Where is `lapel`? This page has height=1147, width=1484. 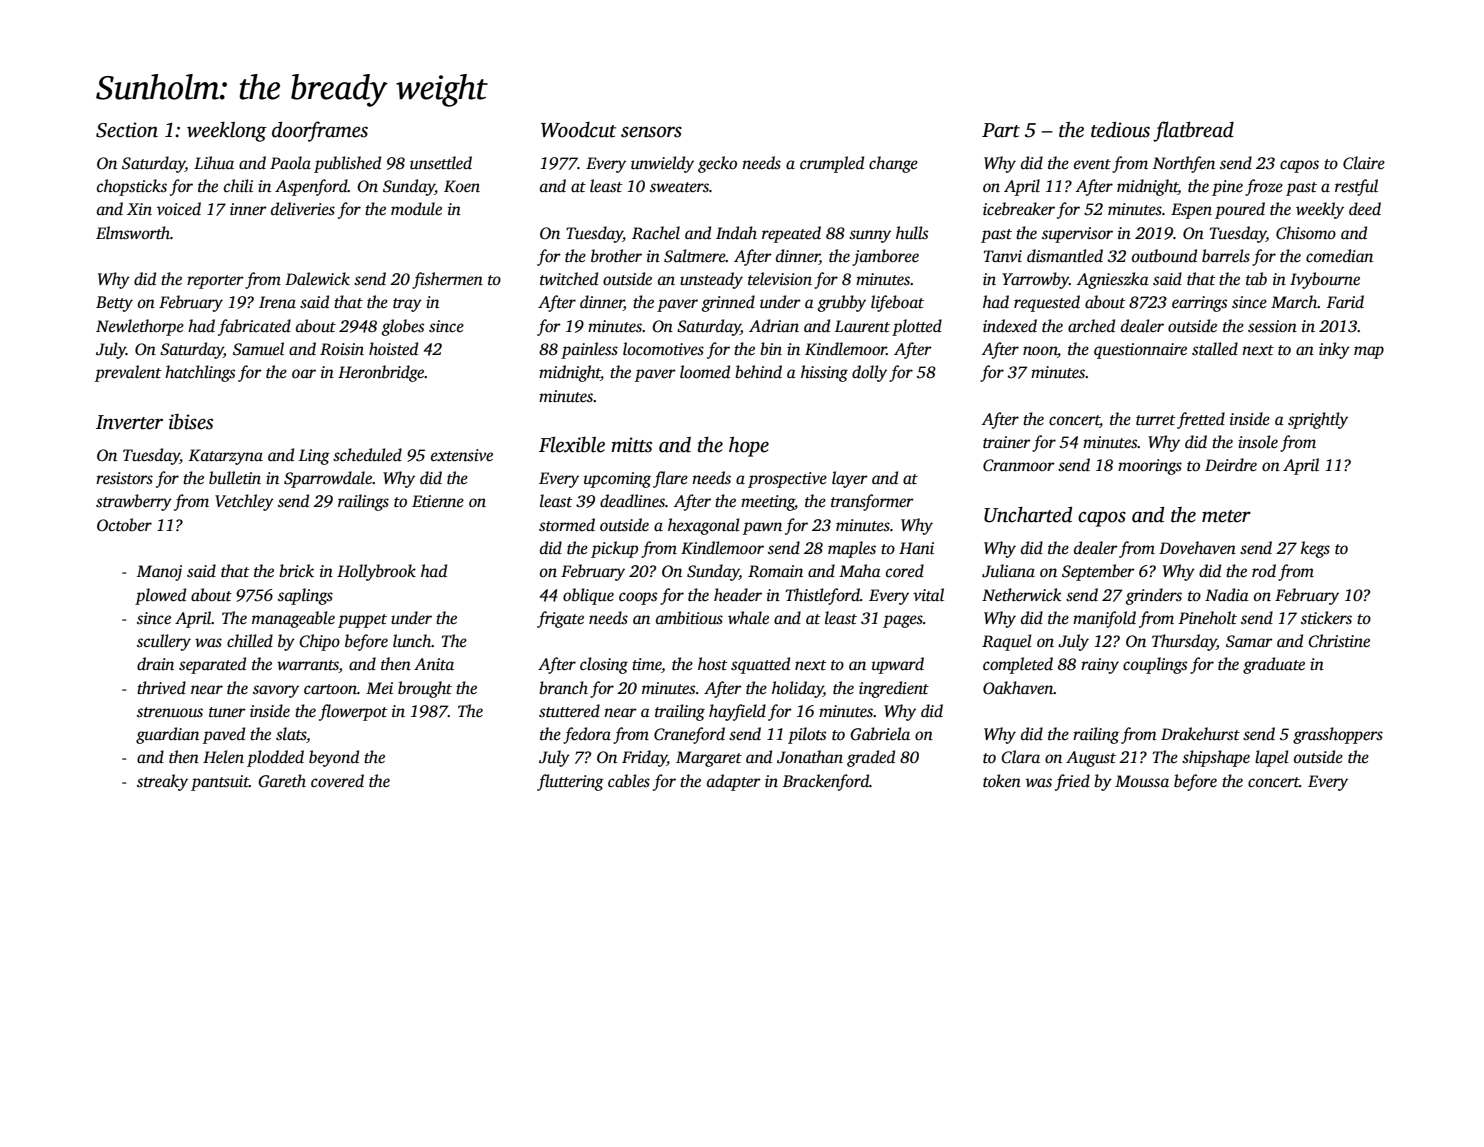 lapel is located at coordinates (1272, 758).
